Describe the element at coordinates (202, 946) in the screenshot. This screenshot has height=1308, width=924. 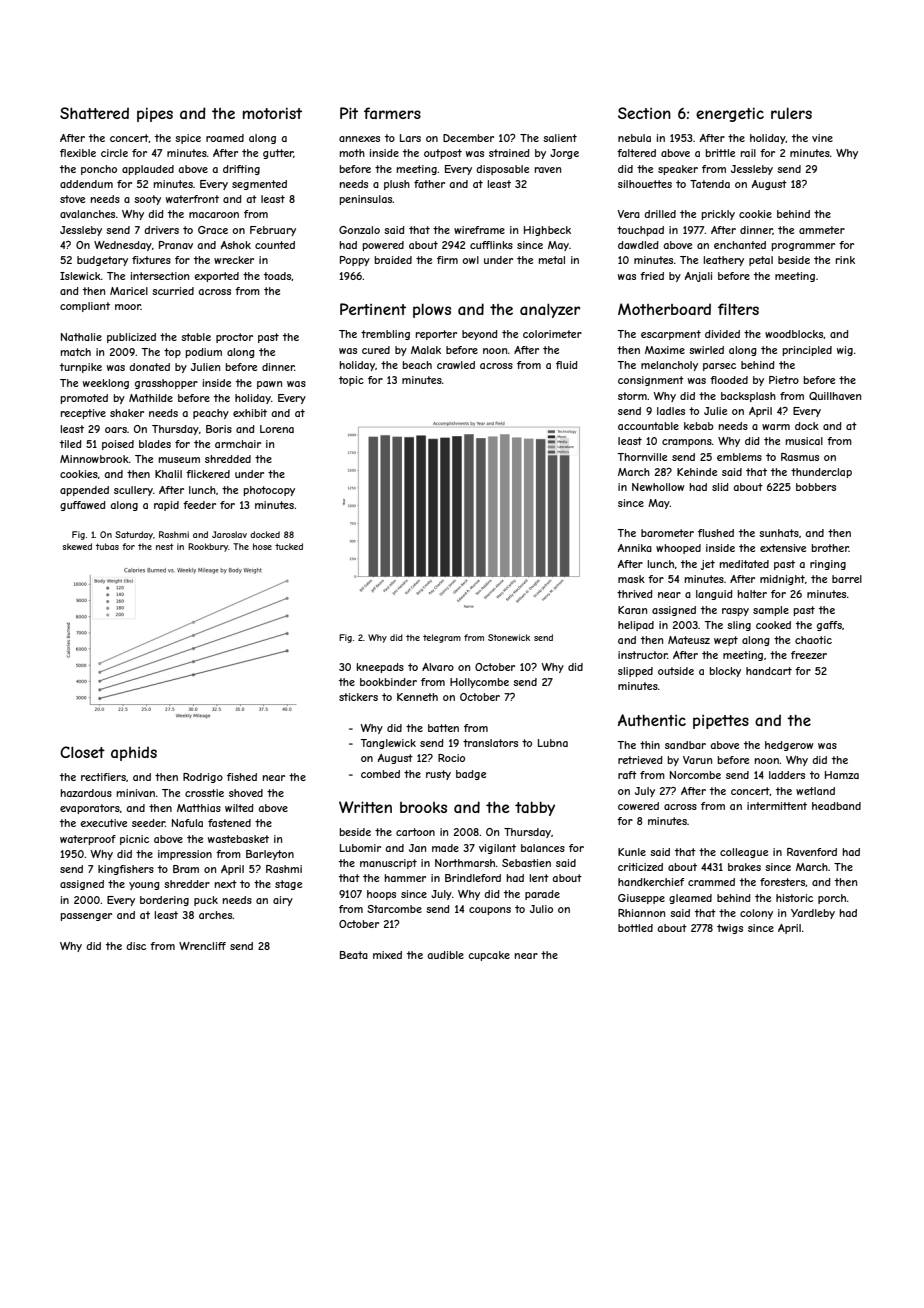
I see `Wrencliff` at that location.
